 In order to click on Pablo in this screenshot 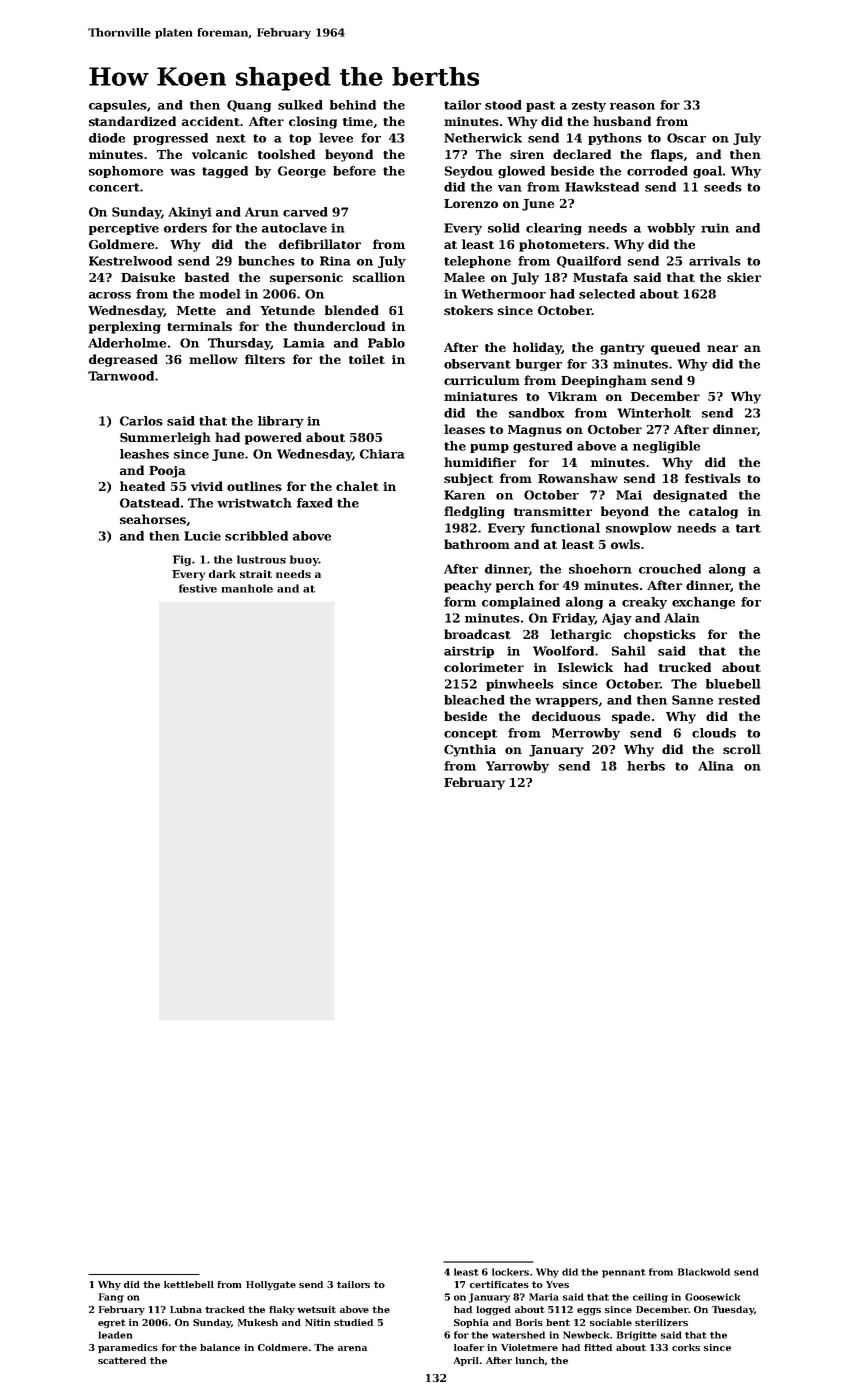, I will do `click(386, 343)`.
